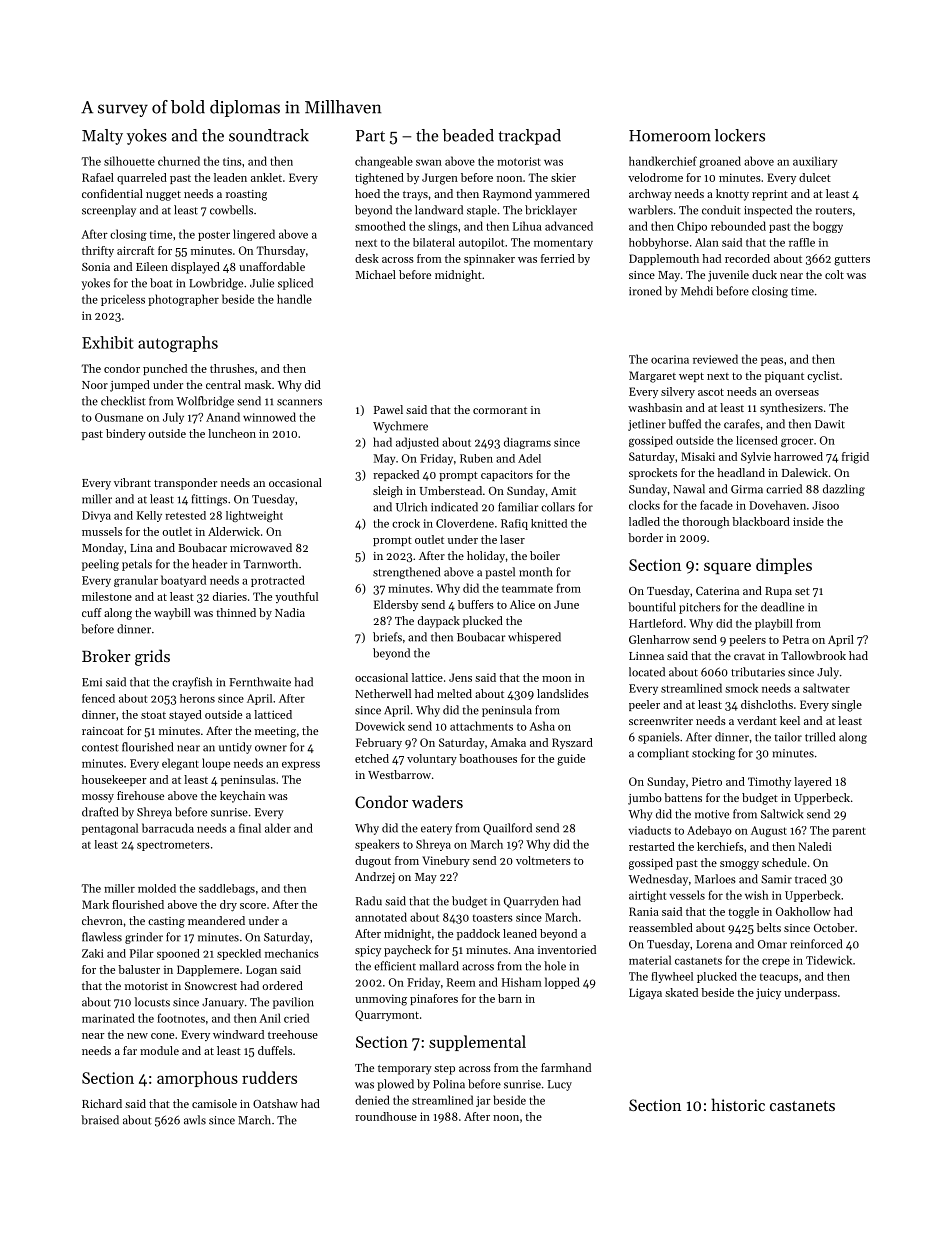 The image size is (952, 1233). What do you see at coordinates (102, 137) in the screenshot?
I see `Malty` at bounding box center [102, 137].
